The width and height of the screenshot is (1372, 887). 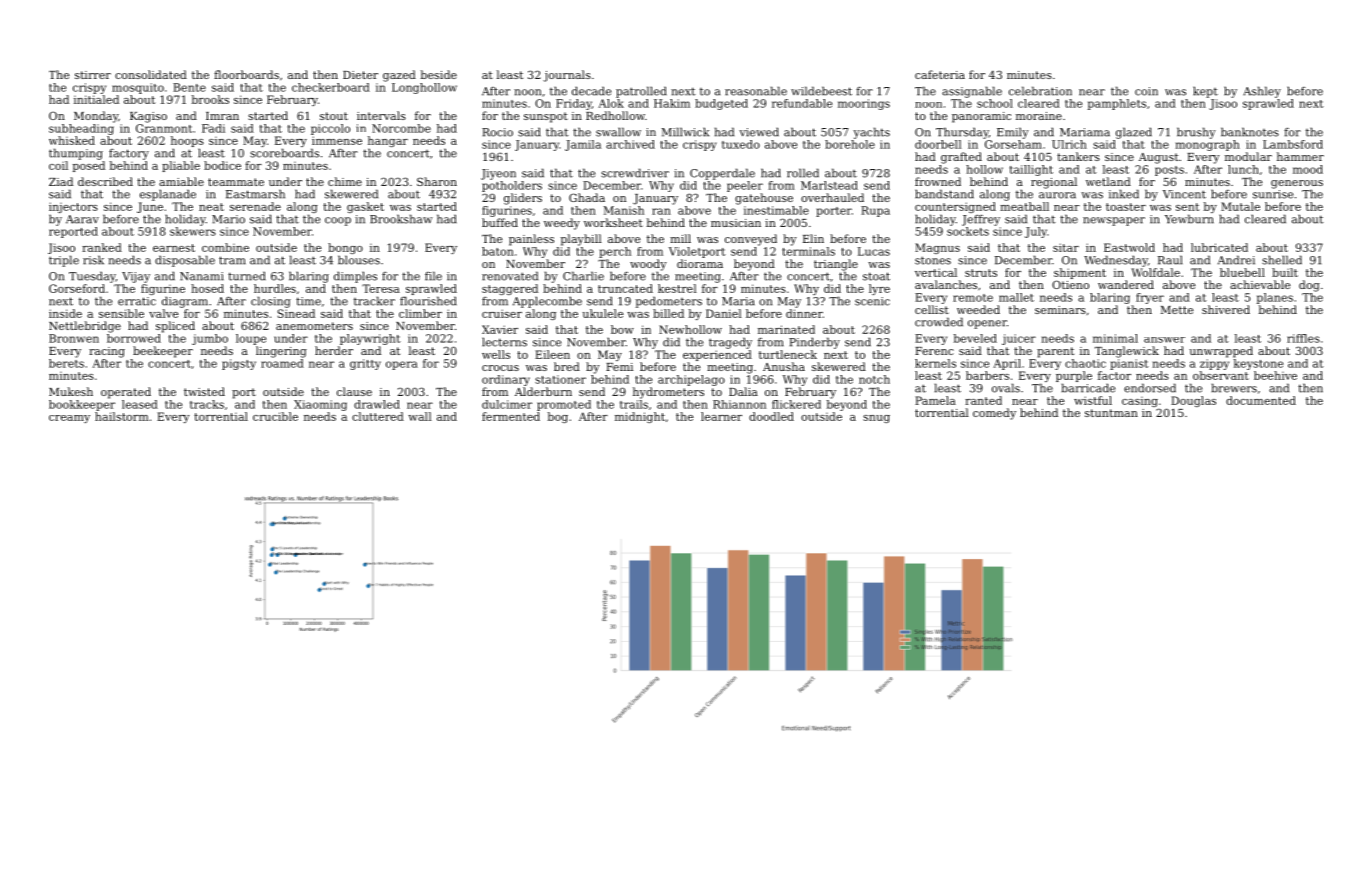 I want to click on Fadi, so click(x=213, y=128).
